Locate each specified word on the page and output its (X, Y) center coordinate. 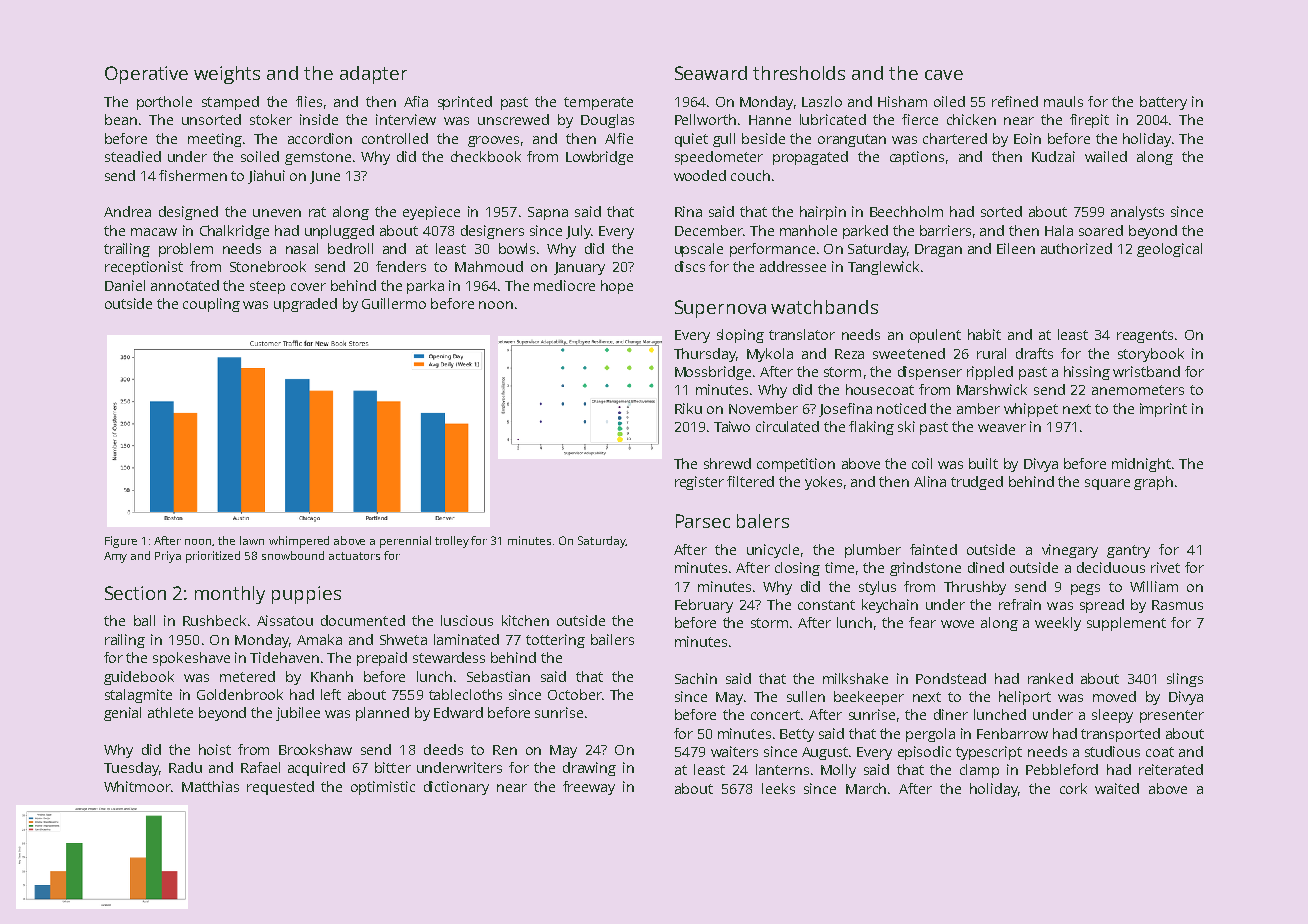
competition (796, 465)
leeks (778, 788)
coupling (211, 305)
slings (1185, 680)
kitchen (525, 620)
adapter (373, 75)
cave (944, 75)
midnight (1141, 465)
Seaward (711, 73)
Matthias (210, 786)
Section (135, 593)
